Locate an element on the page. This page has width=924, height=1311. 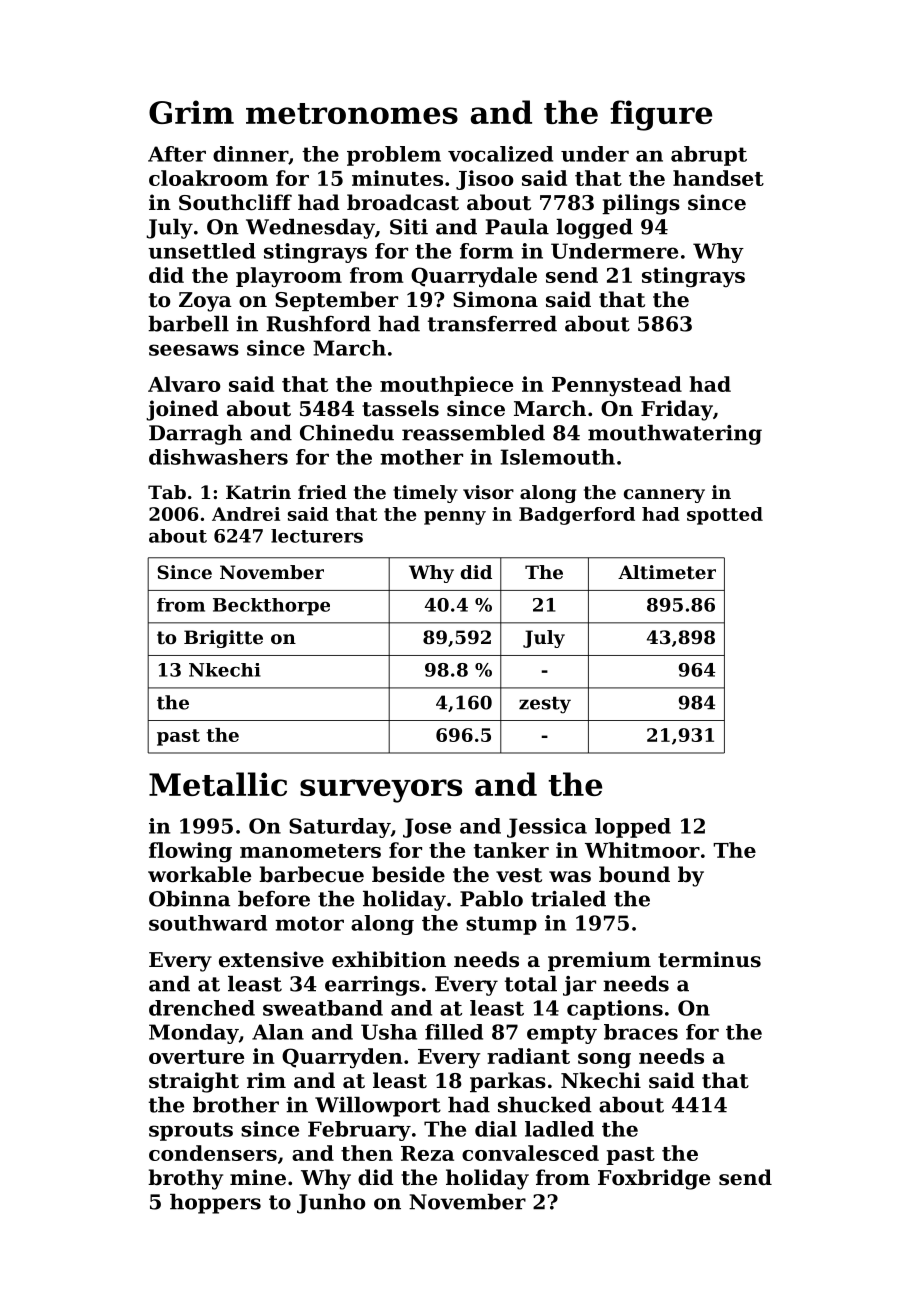
Whitmoor is located at coordinates (642, 850).
